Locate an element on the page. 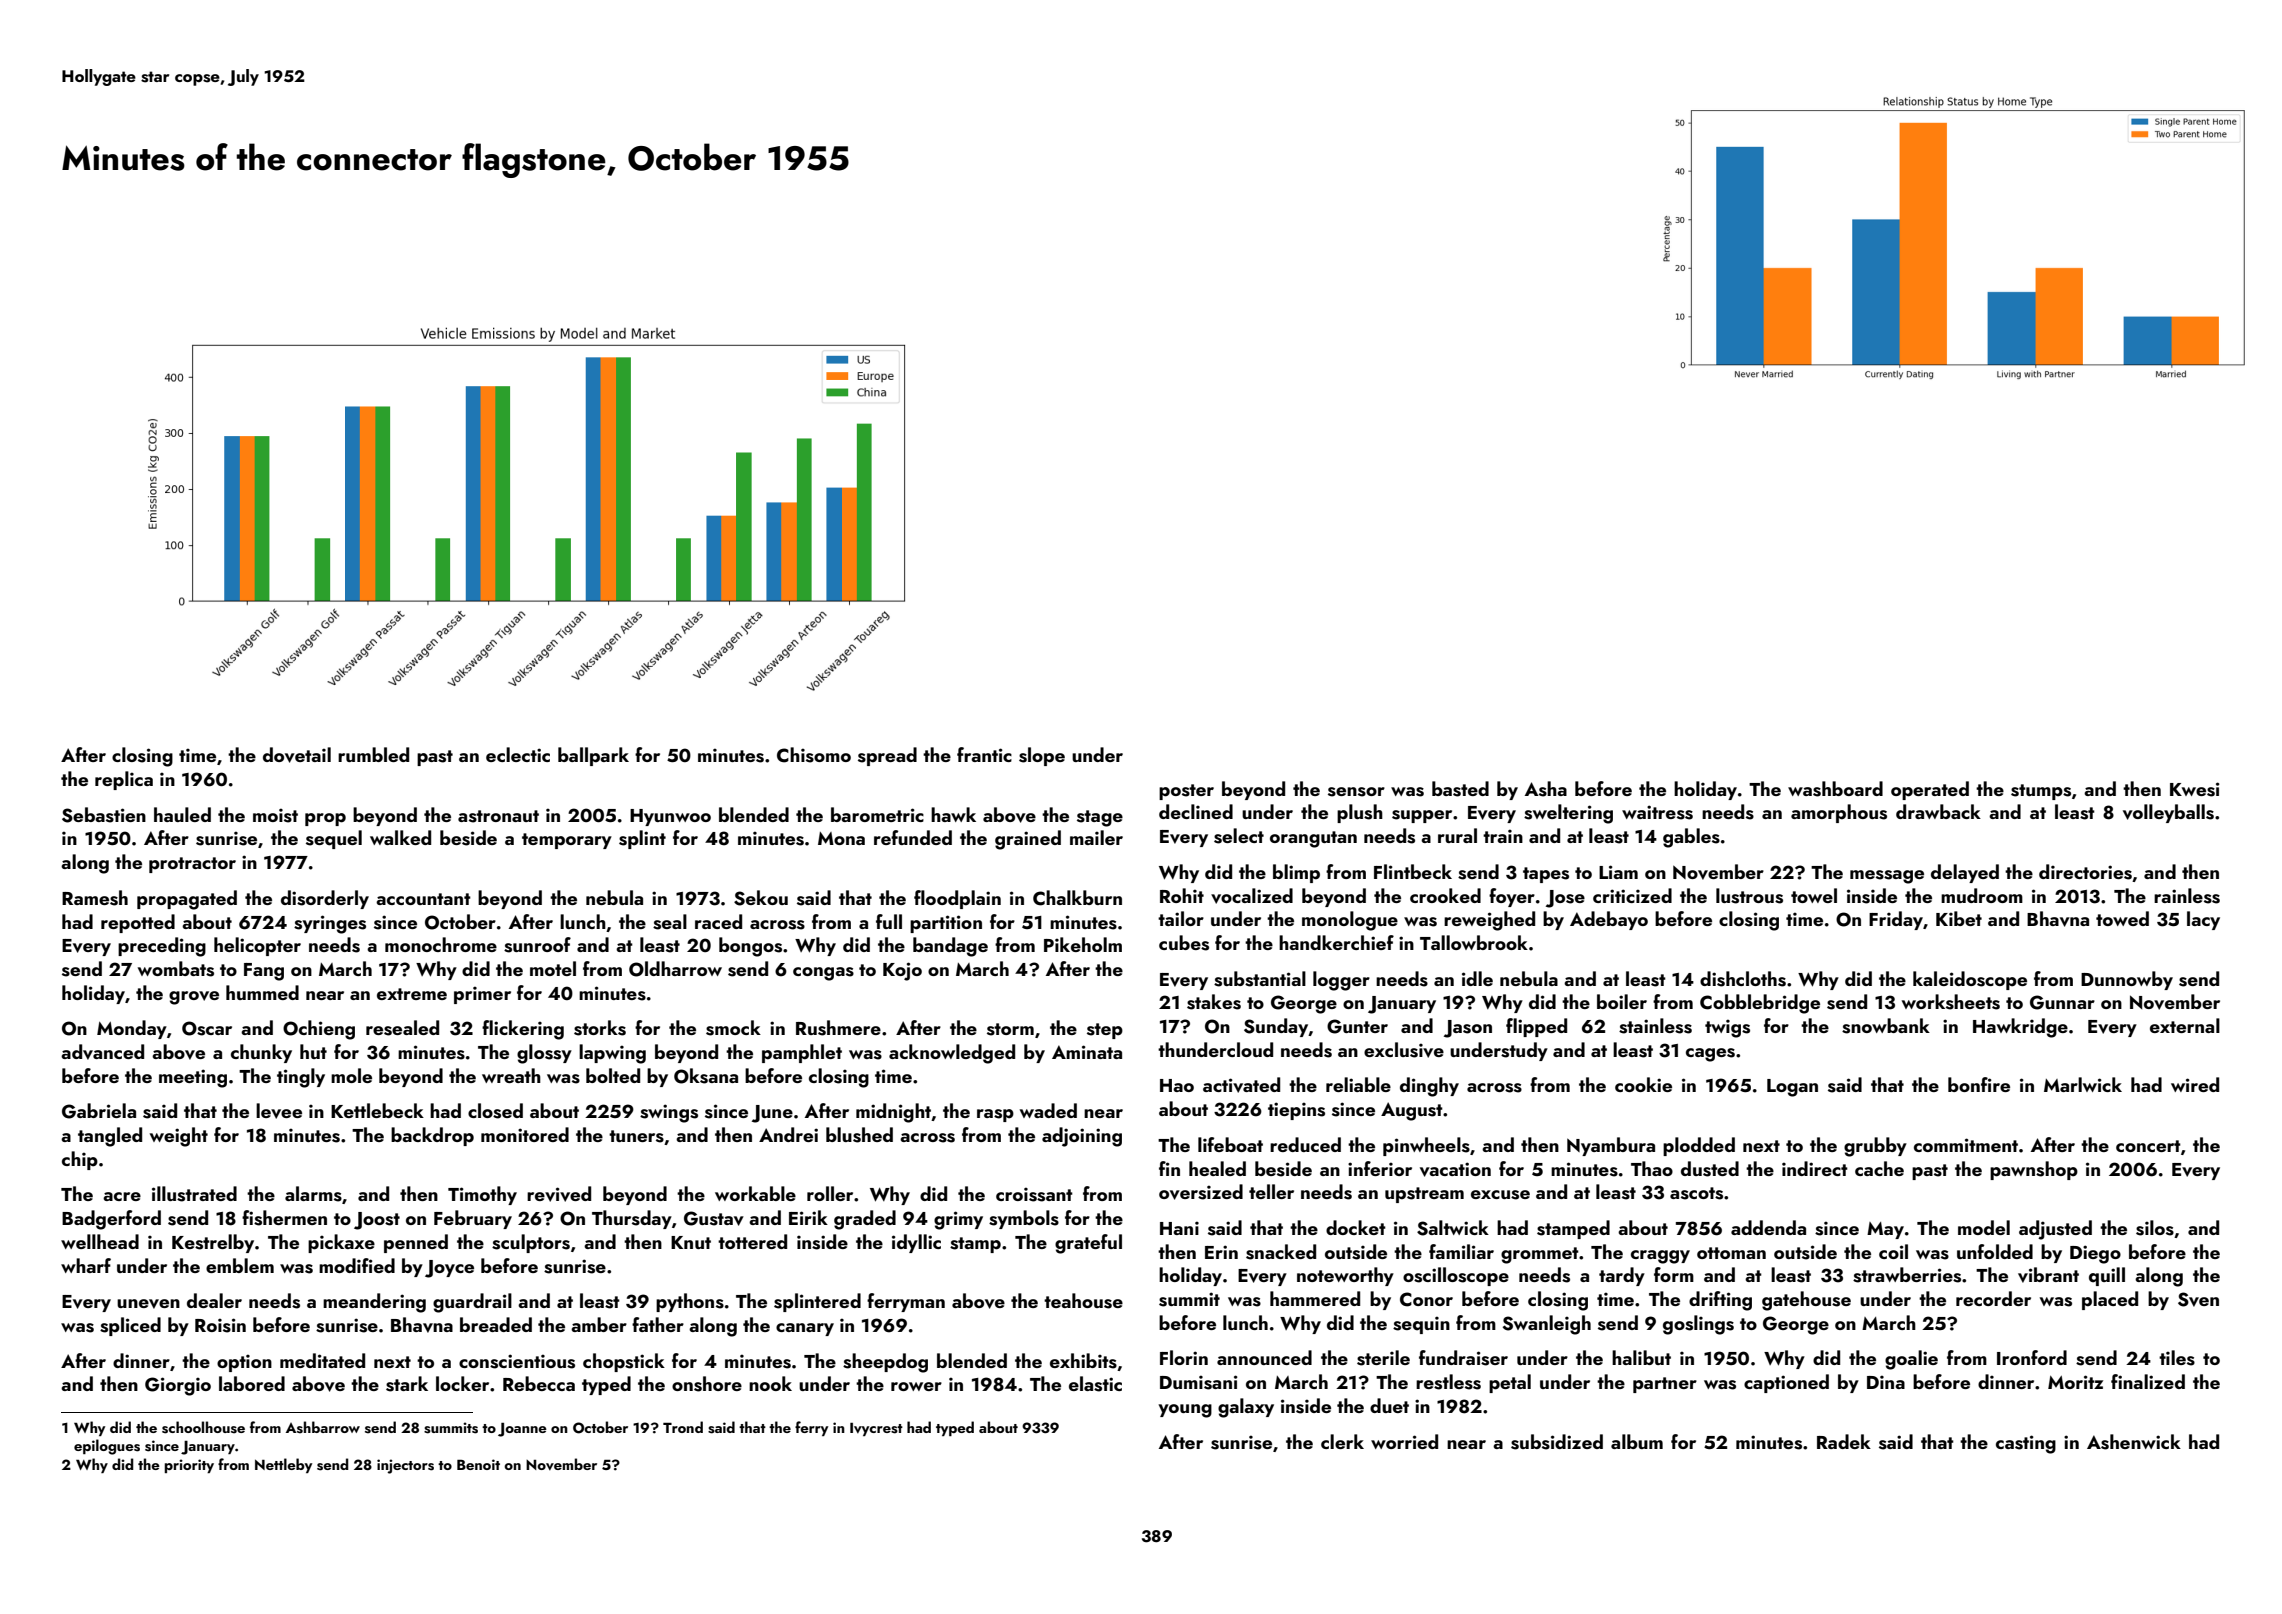  slope is located at coordinates (1042, 756).
